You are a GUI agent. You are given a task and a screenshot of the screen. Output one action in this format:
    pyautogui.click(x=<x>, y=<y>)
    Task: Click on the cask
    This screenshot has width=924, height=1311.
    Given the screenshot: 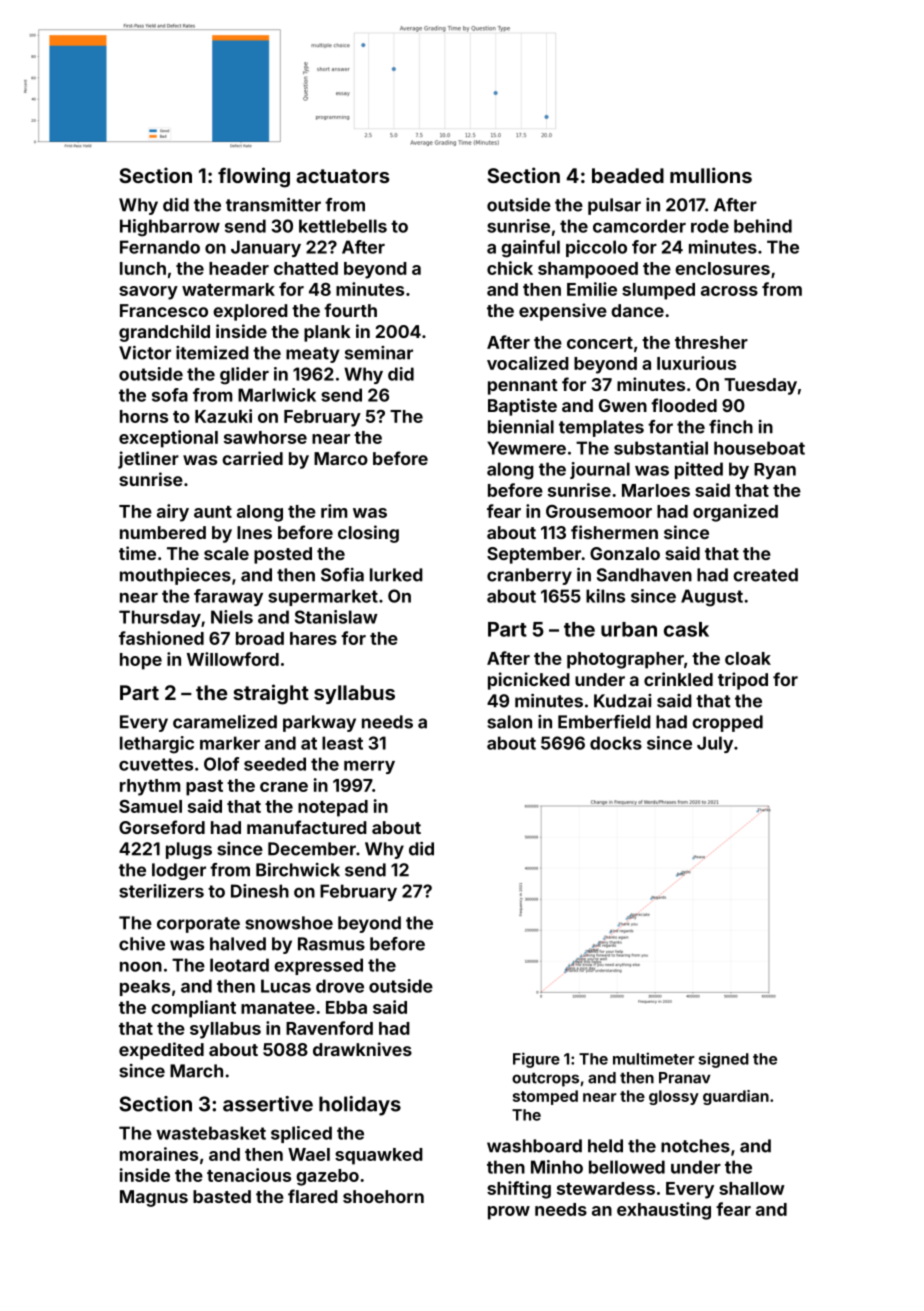 What is the action you would take?
    pyautogui.click(x=686, y=629)
